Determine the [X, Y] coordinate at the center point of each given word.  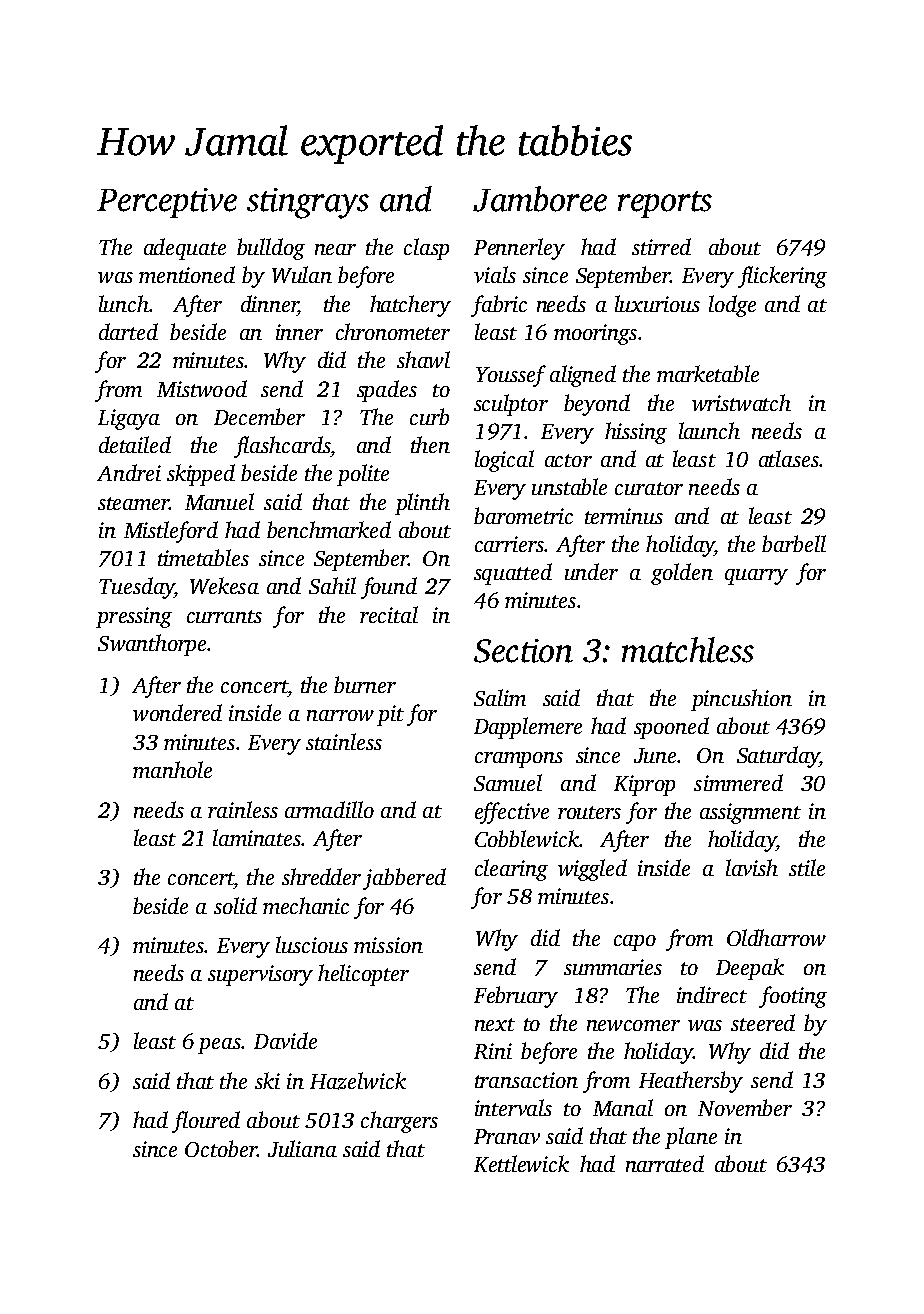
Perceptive [167, 203]
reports [665, 204]
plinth [422, 504]
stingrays [308, 203]
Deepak [750, 969]
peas [219, 1046]
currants [224, 616]
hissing [636, 433]
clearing [511, 870]
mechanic [306, 905]
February [516, 997]
